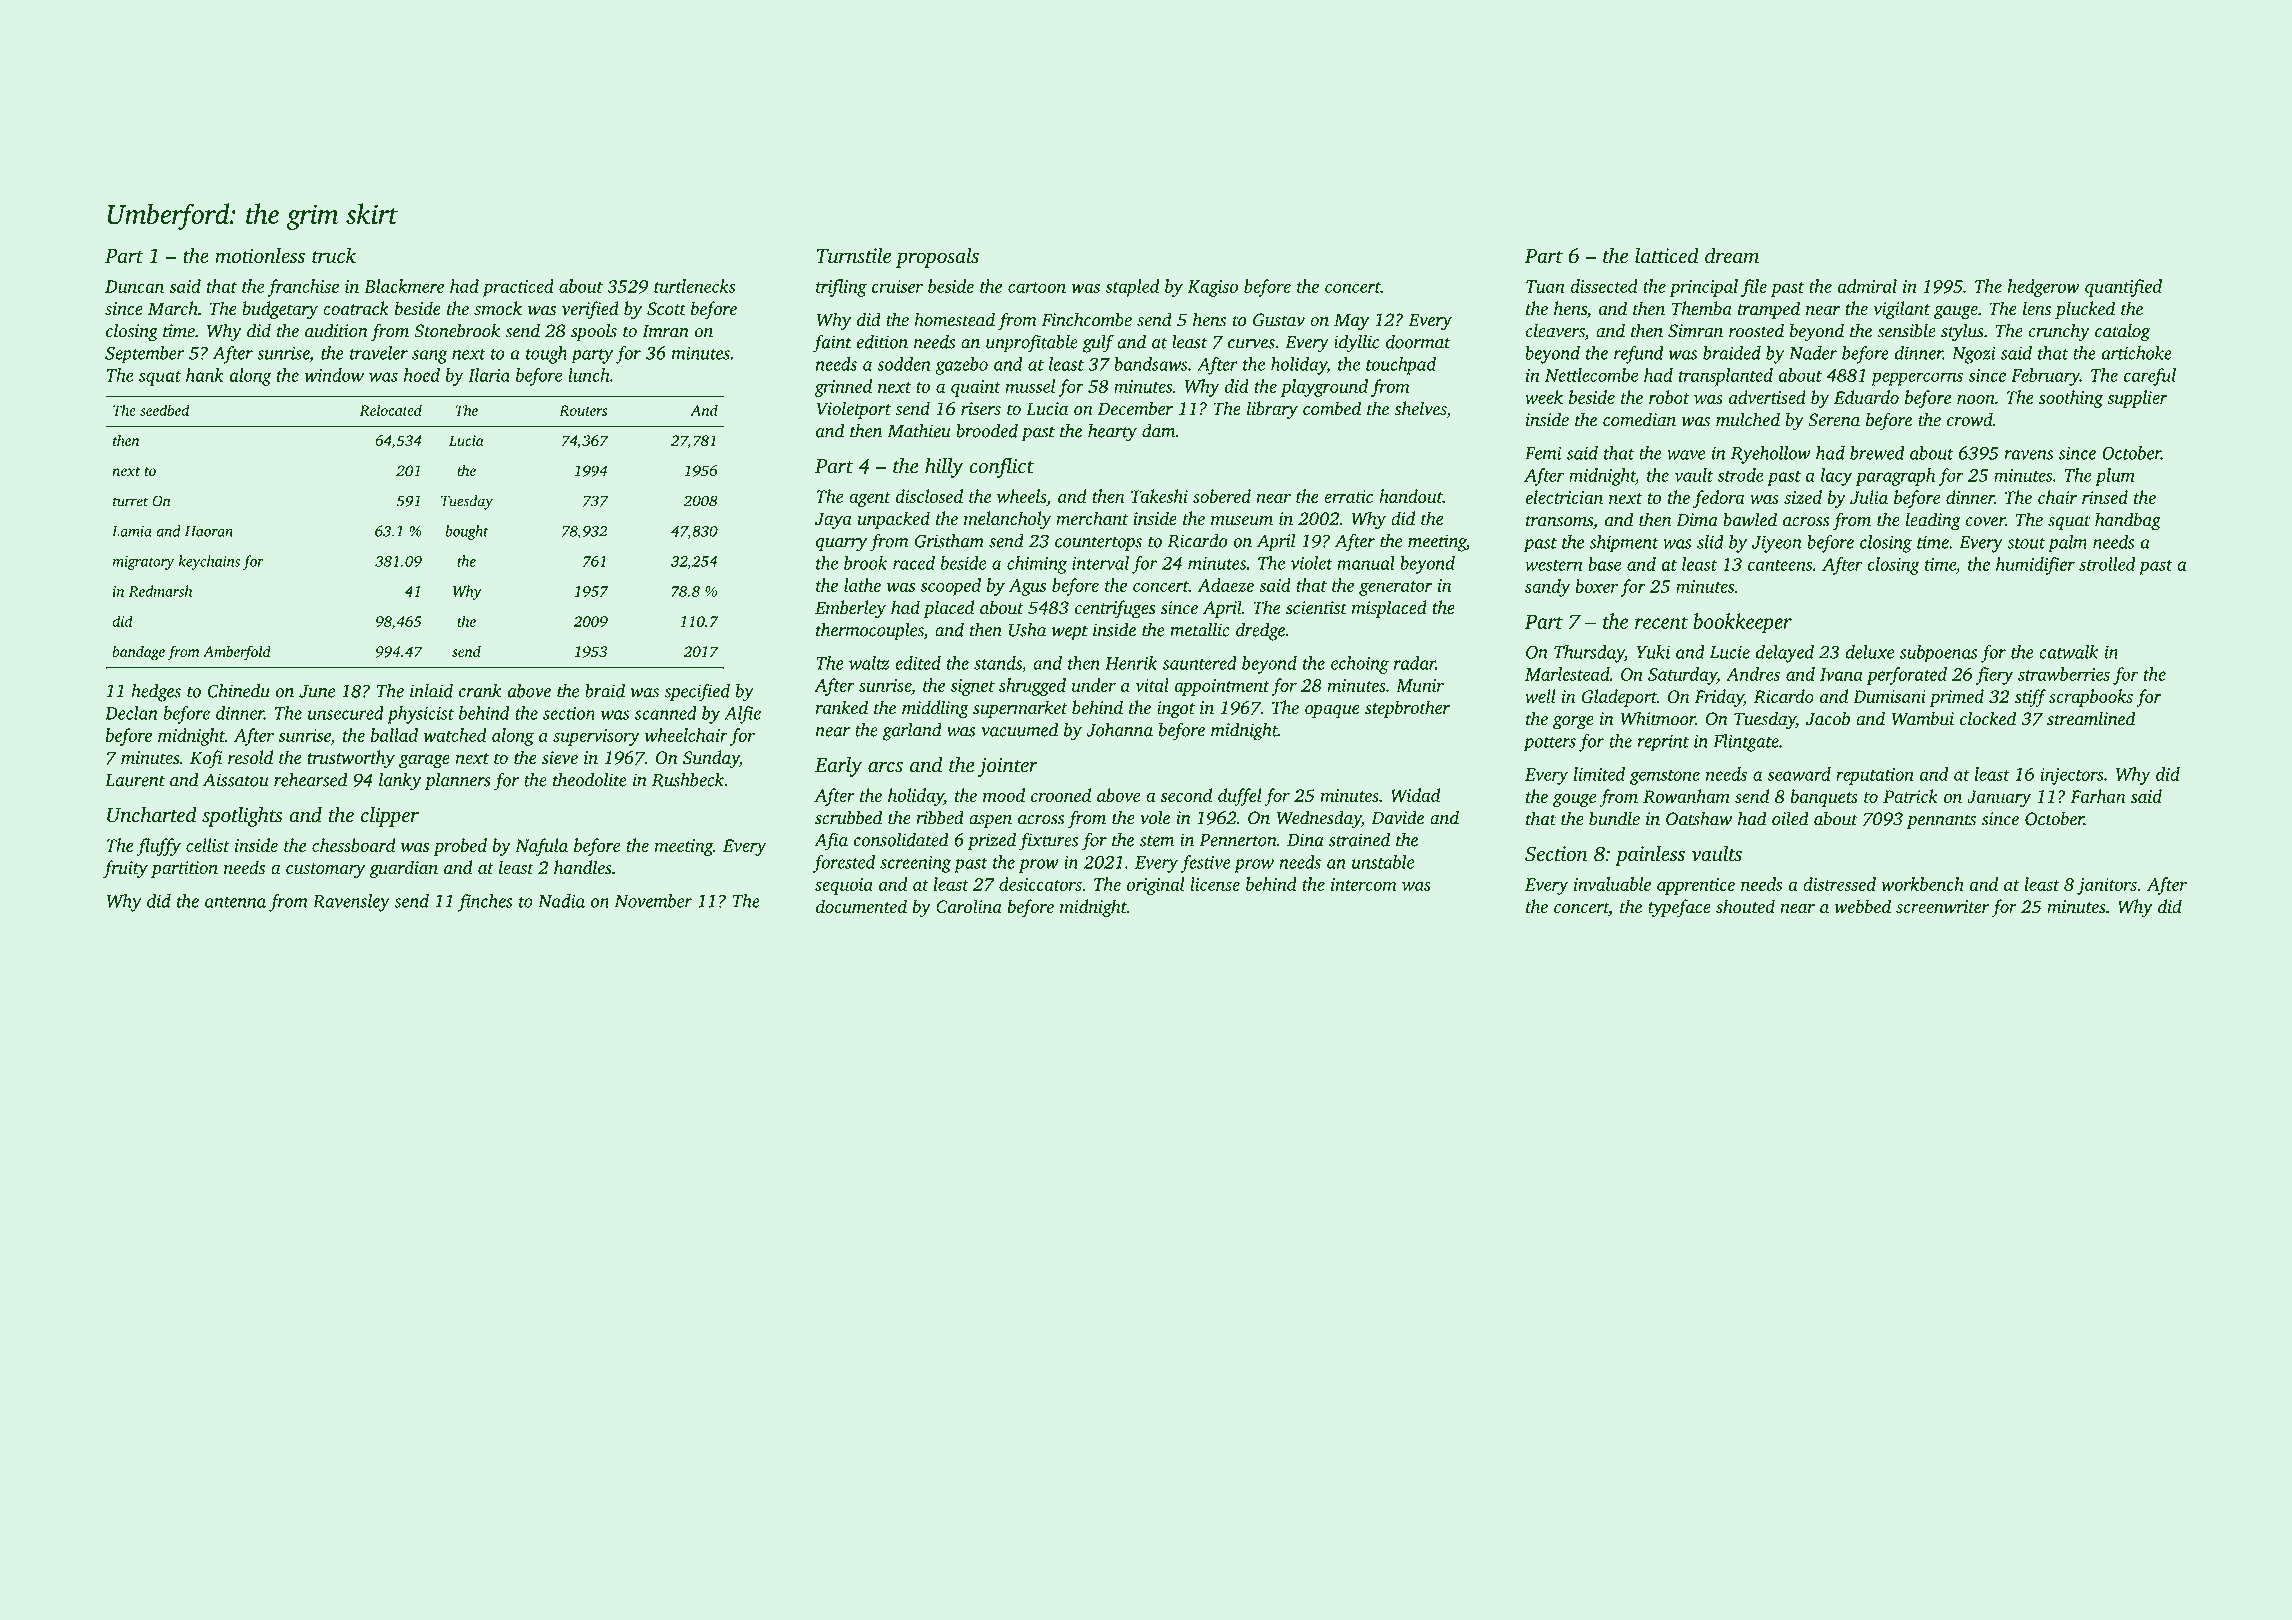 This screenshot has width=2292, height=1620. I want to click on thermocouples, so click(870, 631).
